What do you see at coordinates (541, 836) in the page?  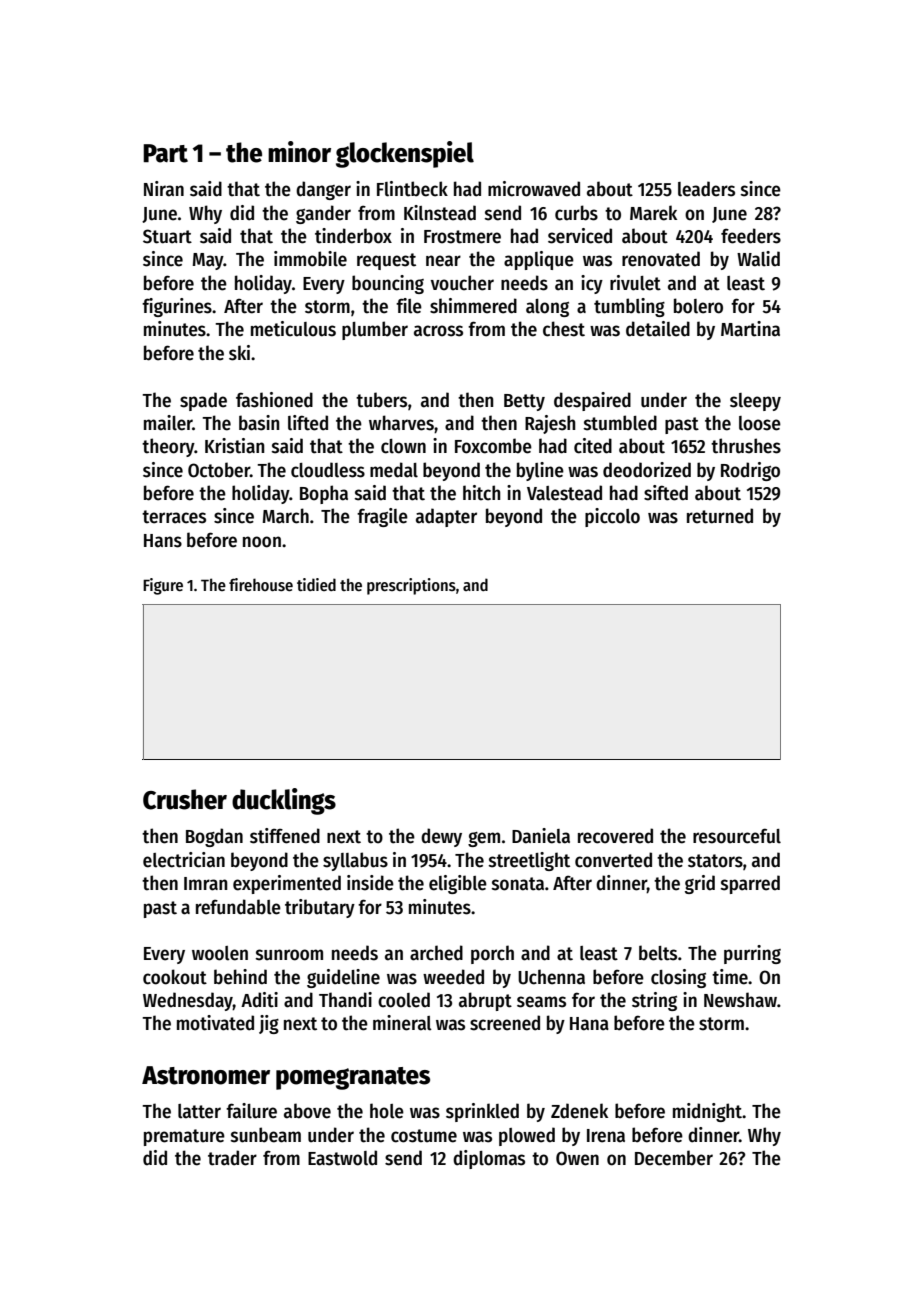 I see `Daniela` at bounding box center [541, 836].
